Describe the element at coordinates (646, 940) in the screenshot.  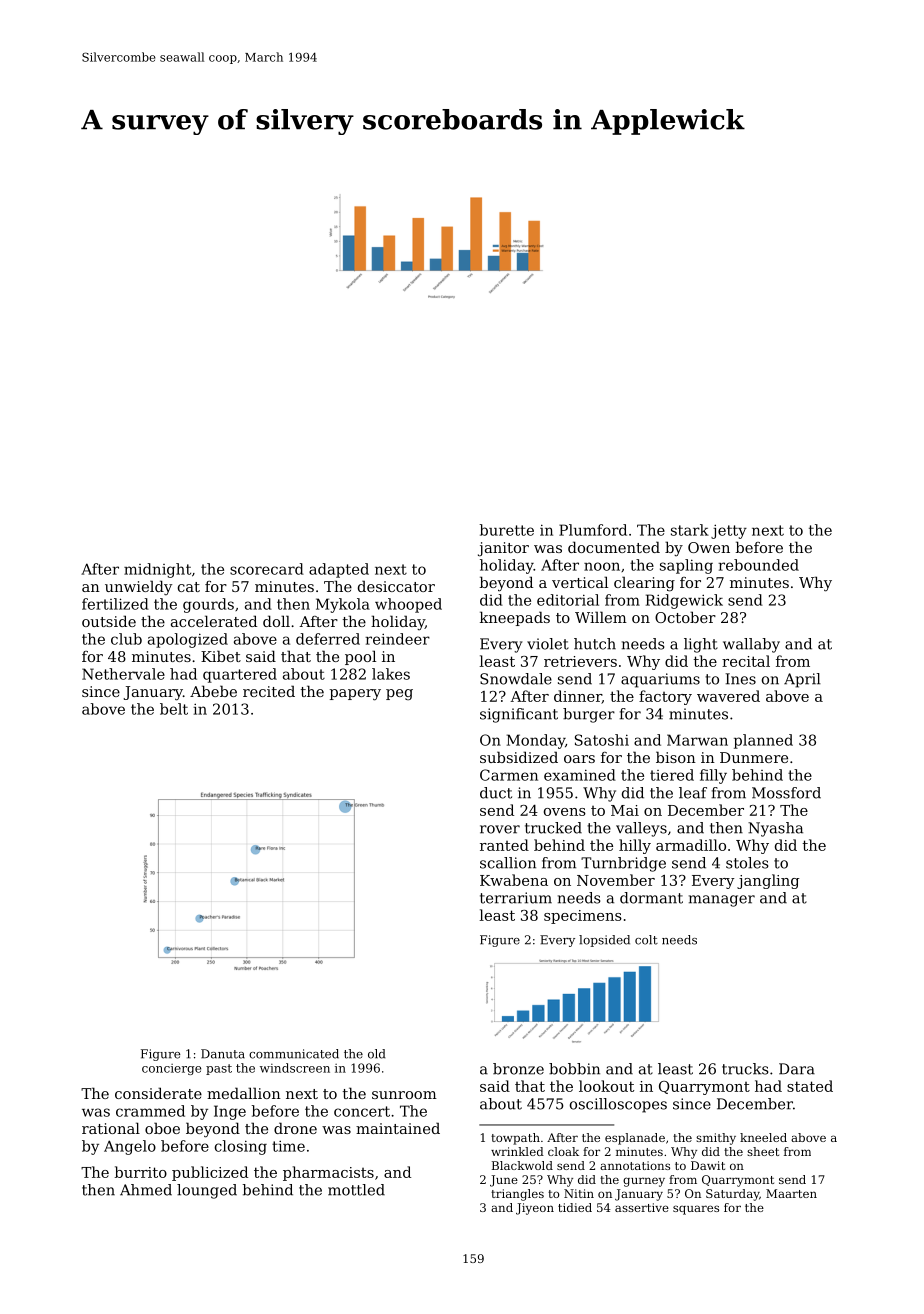
I see `colt` at that location.
